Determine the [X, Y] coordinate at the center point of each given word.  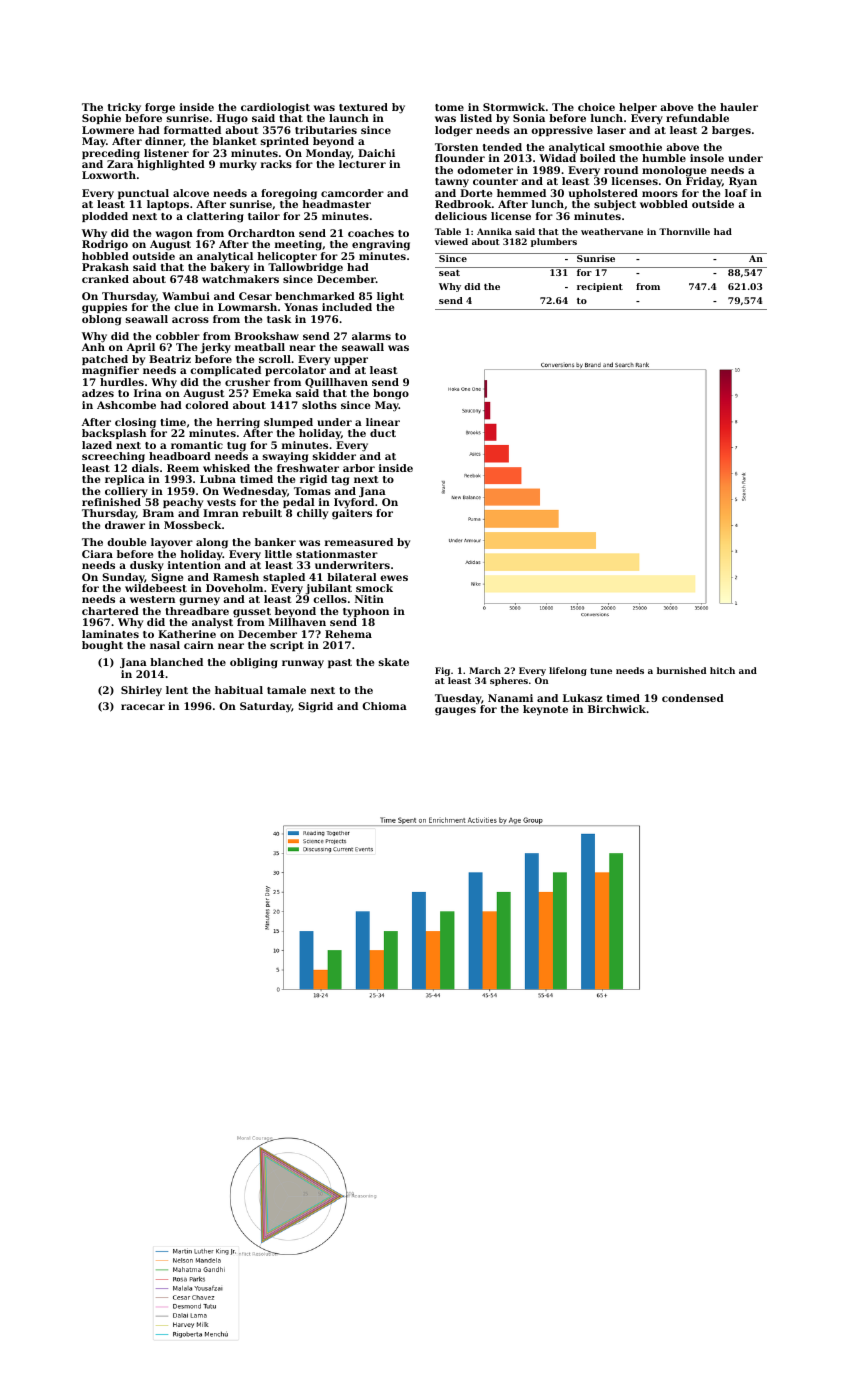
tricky [124, 108]
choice [596, 107]
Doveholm [234, 588]
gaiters [352, 514]
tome [449, 107]
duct [383, 433]
